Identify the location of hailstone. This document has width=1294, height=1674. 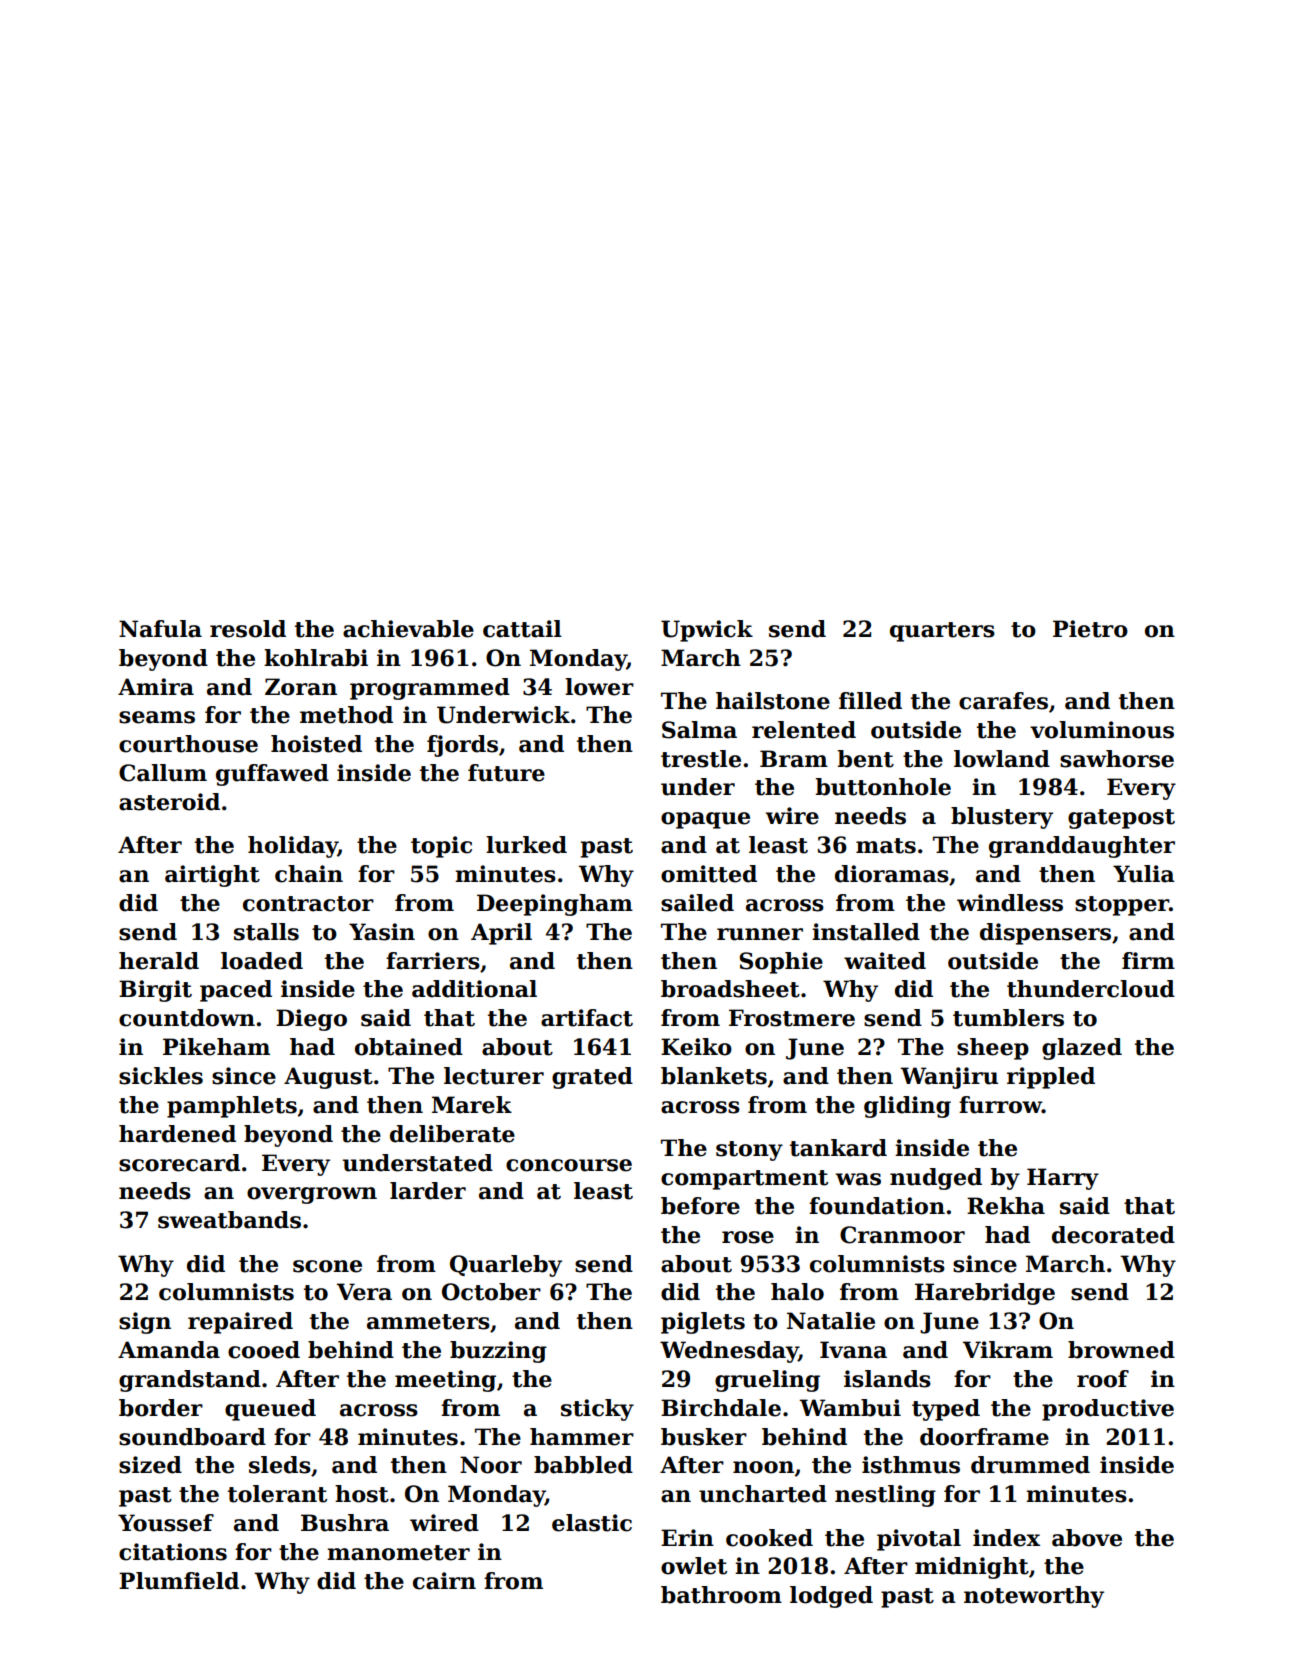
(773, 701).
